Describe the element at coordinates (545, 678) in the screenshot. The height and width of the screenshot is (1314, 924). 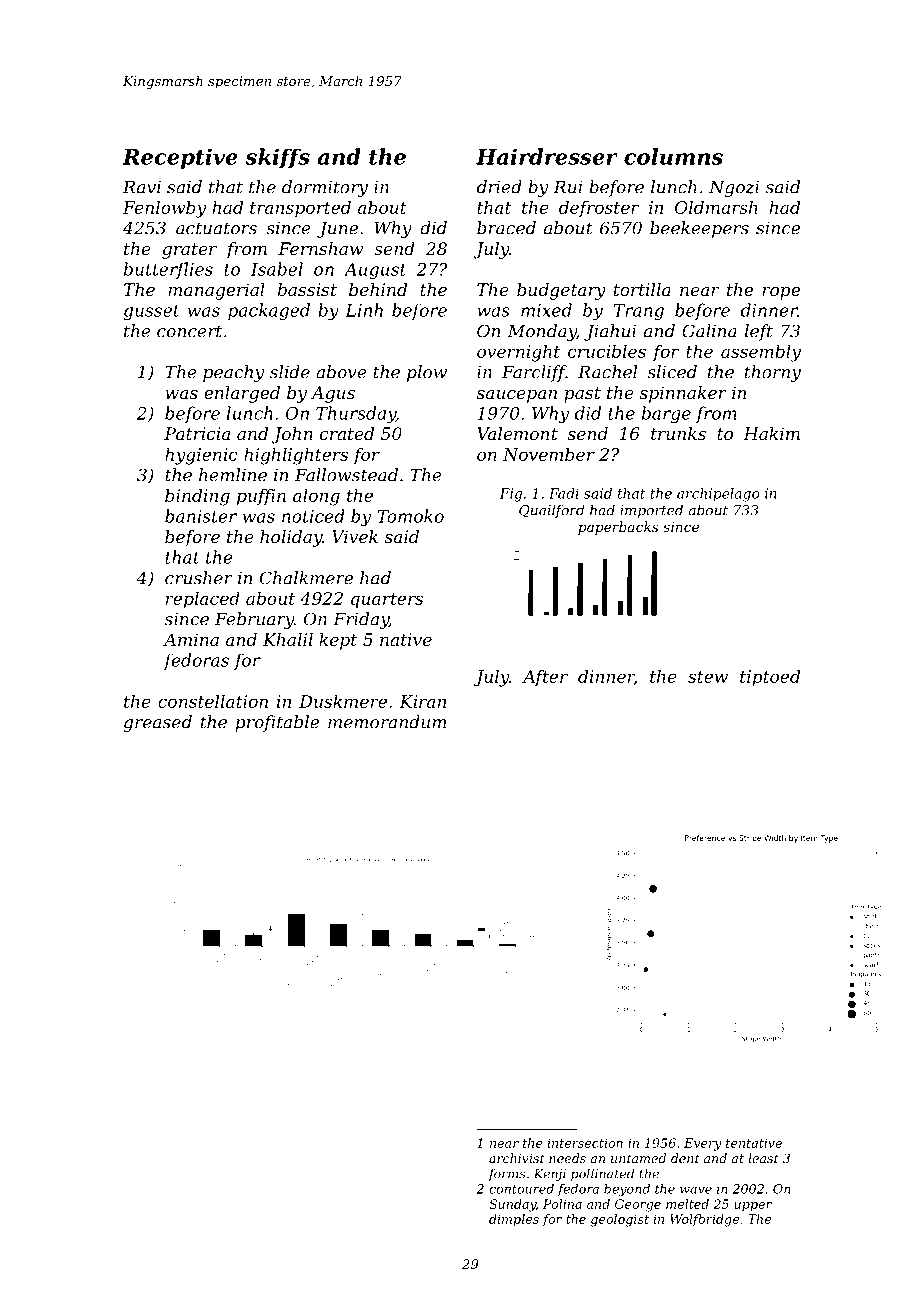
I see `After` at that location.
